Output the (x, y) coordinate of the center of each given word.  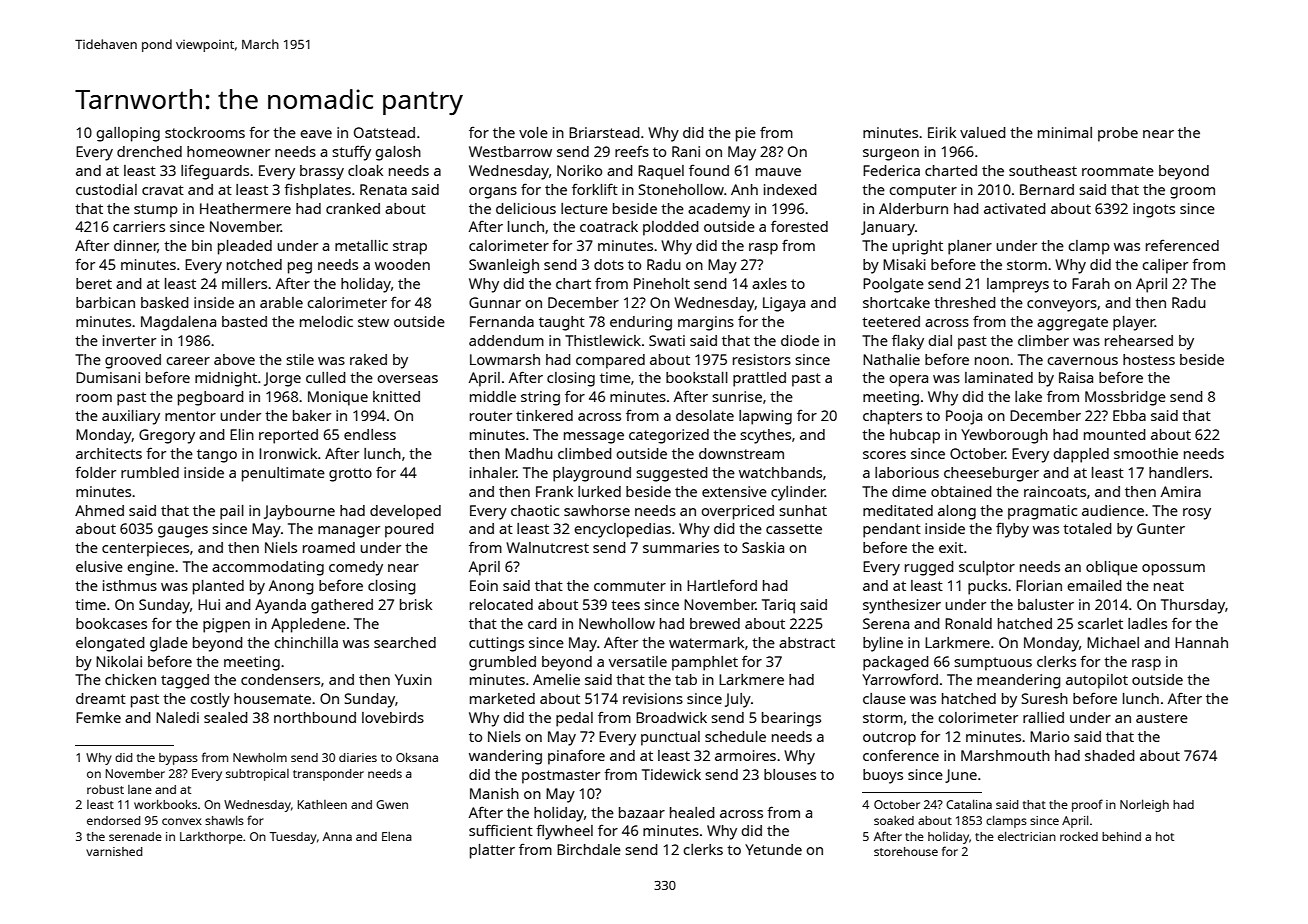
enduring (641, 323)
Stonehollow (681, 189)
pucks (987, 587)
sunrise (737, 396)
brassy (322, 172)
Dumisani (108, 377)
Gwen (392, 804)
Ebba (1129, 415)
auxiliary (131, 417)
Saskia (763, 547)
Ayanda (280, 606)
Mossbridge (1125, 398)
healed (692, 812)
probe (1118, 134)
